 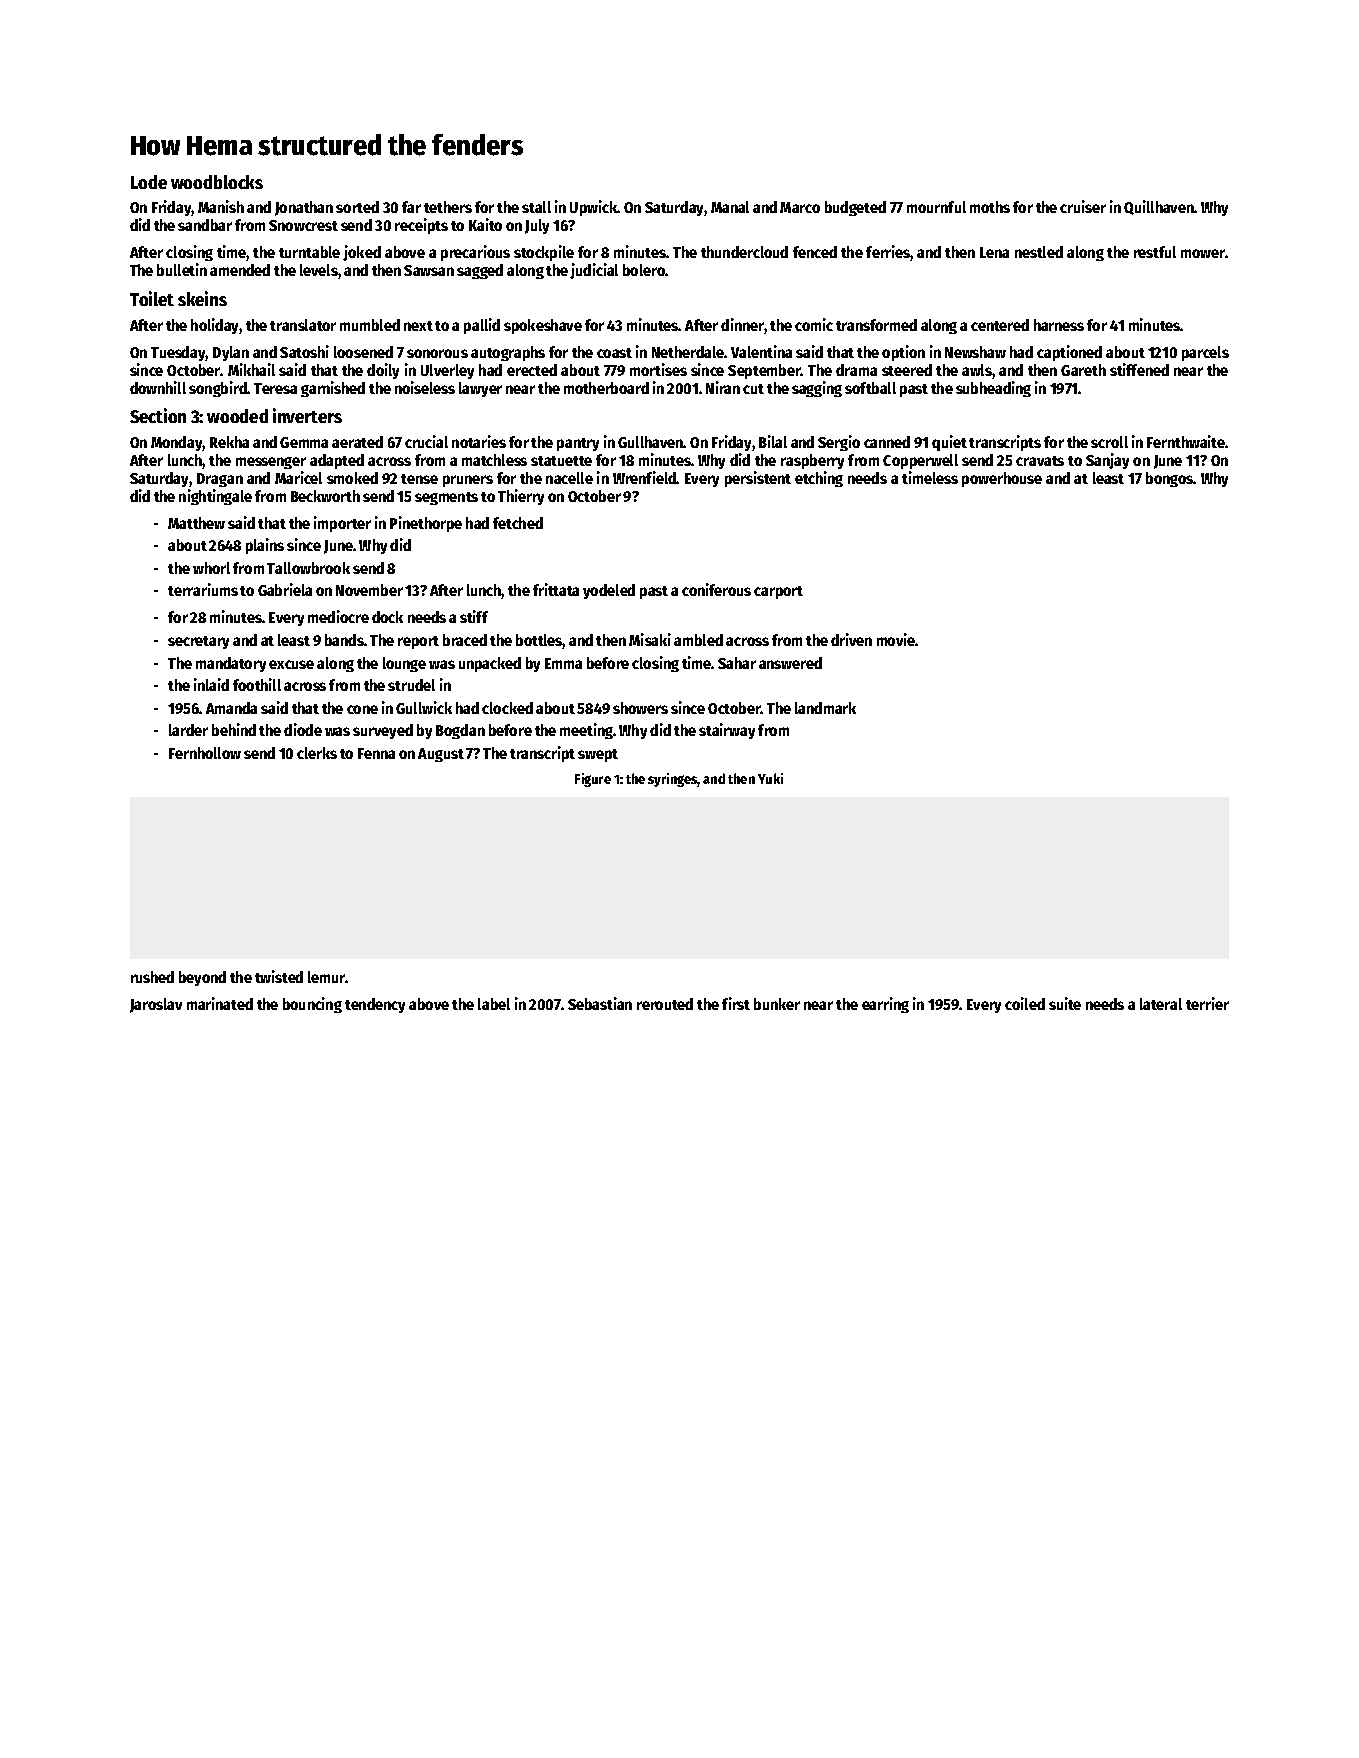 What do you see at coordinates (543, 326) in the page?
I see `spokeshave` at bounding box center [543, 326].
